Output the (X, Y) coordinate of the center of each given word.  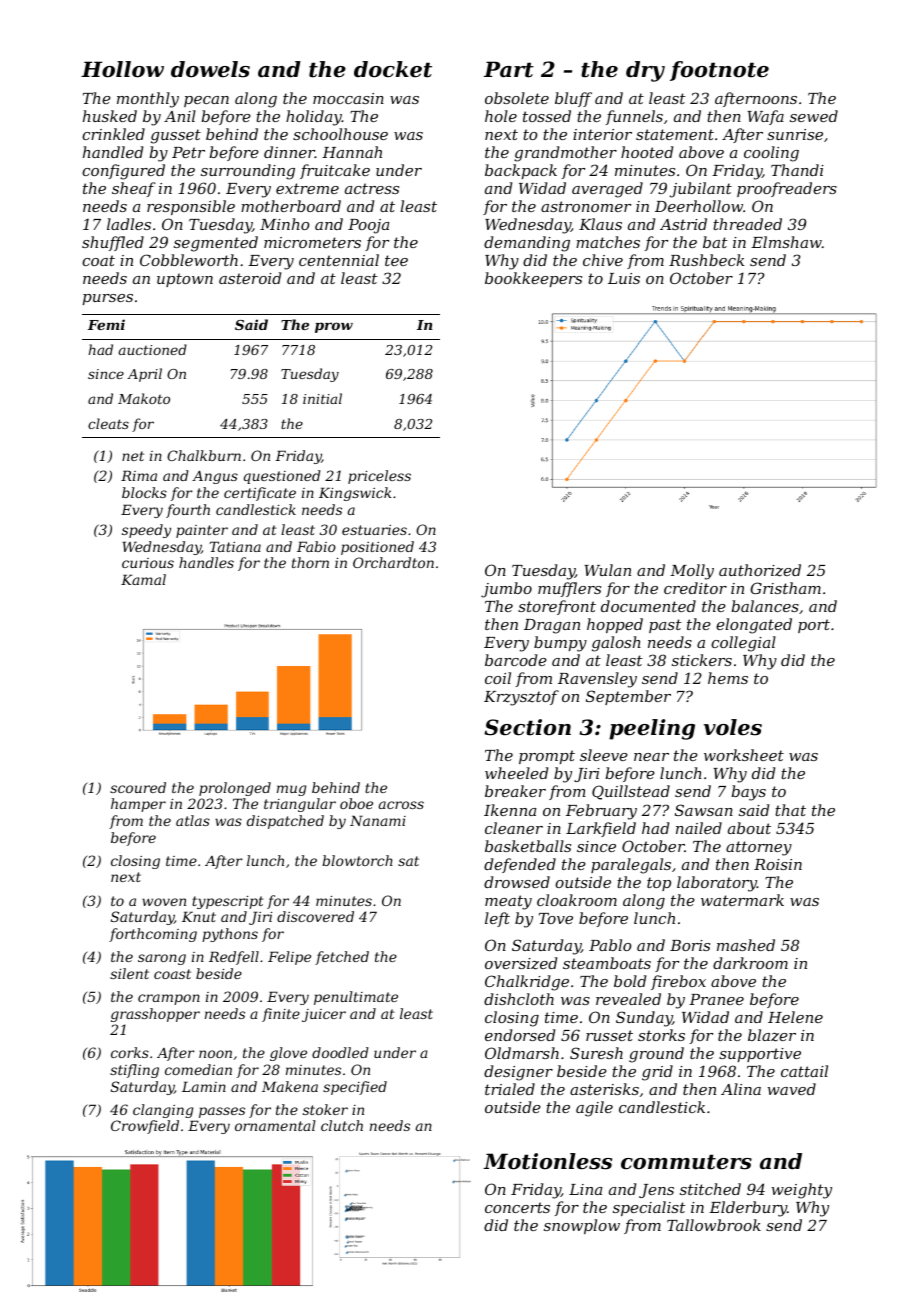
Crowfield (145, 1127)
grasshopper (155, 1015)
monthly (148, 100)
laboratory (717, 884)
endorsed (520, 1035)
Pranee (716, 999)
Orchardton (393, 562)
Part (509, 69)
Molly (692, 572)
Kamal (143, 579)
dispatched (285, 822)
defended (520, 865)
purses (108, 299)
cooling (771, 154)
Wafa (765, 117)
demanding (527, 244)
